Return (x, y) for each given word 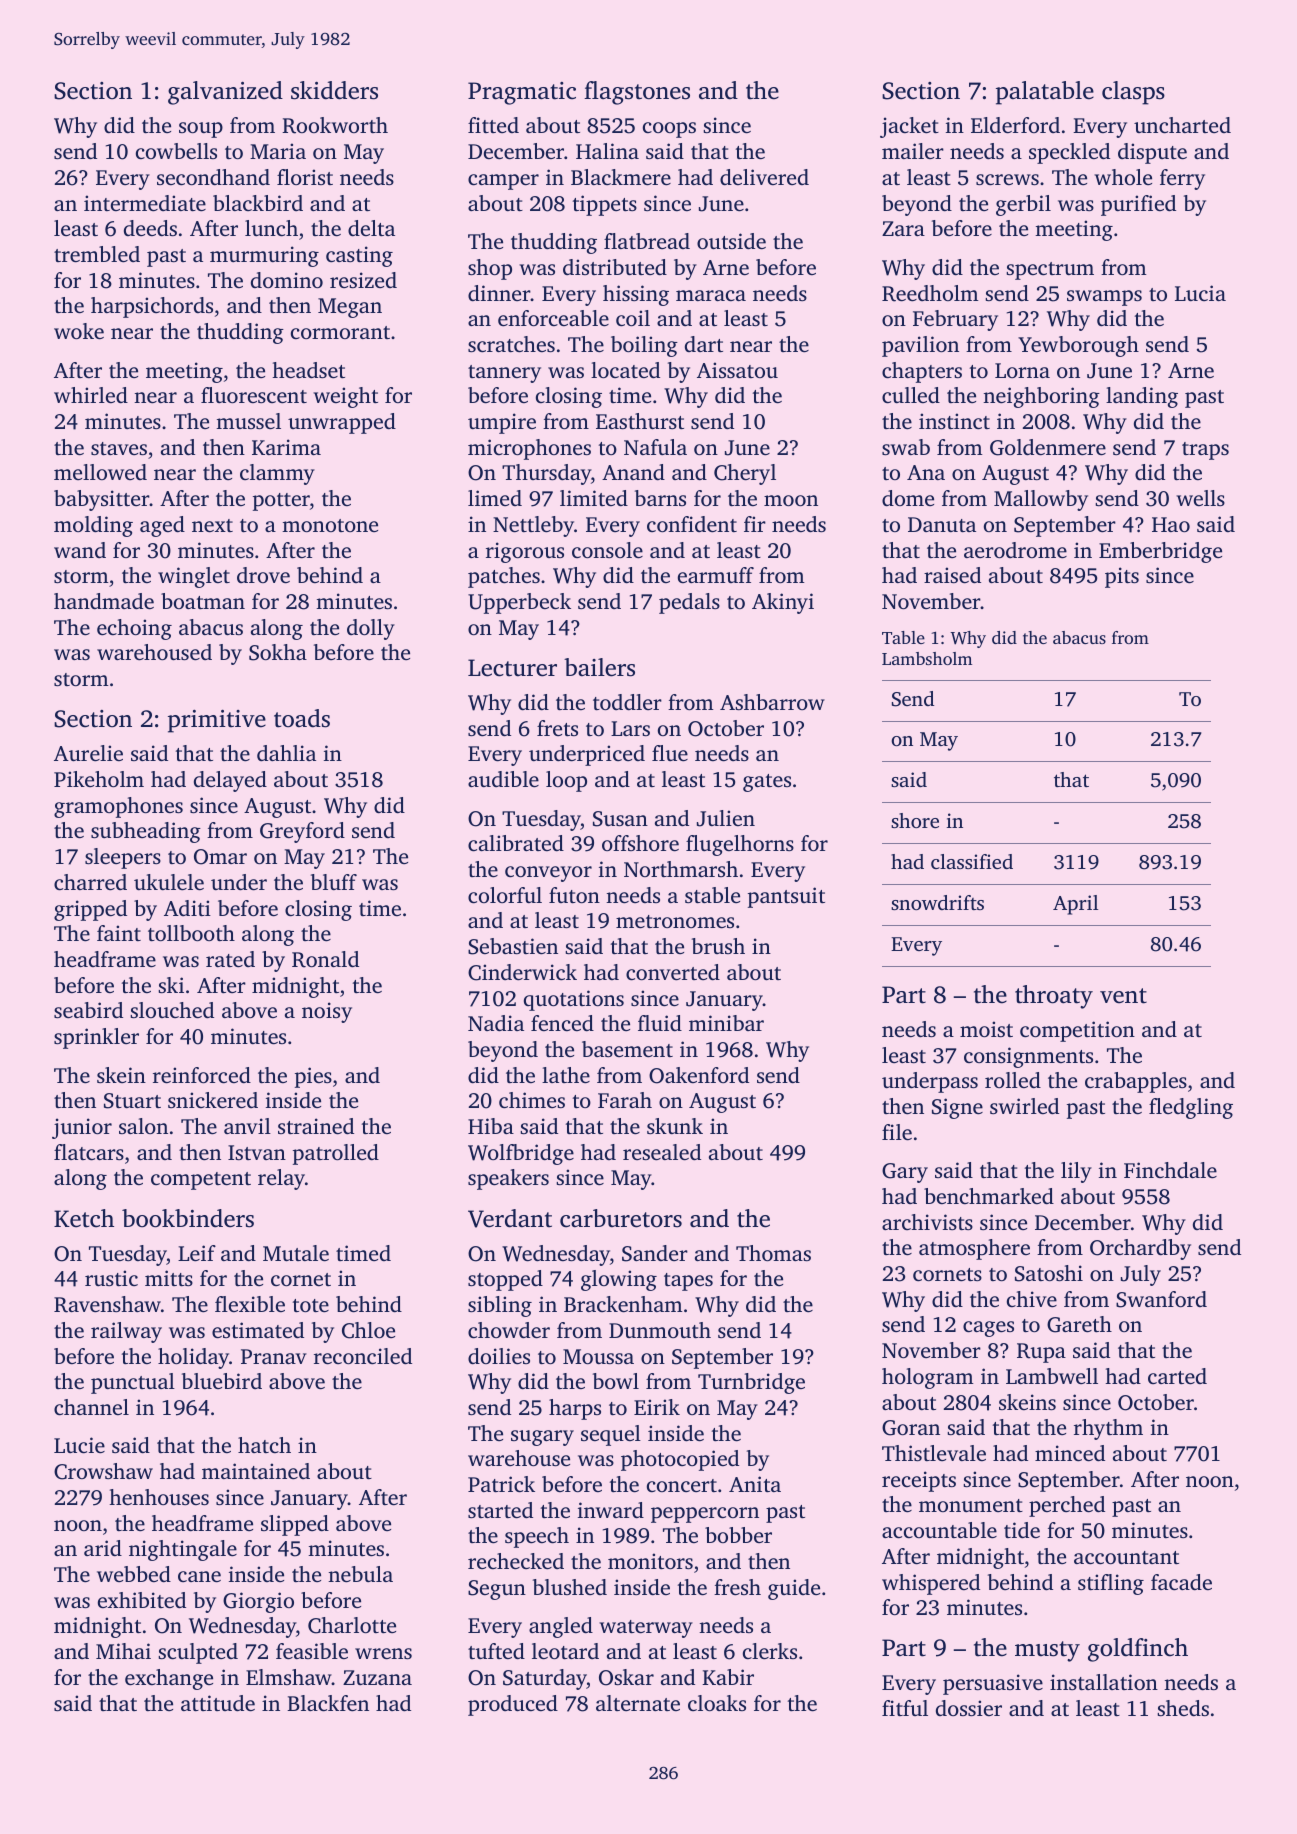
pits (1122, 577)
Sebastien (513, 946)
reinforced (202, 1075)
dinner (499, 293)
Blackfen (328, 1703)
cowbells (176, 151)
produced (513, 1705)
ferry (1182, 179)
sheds (1183, 1708)
